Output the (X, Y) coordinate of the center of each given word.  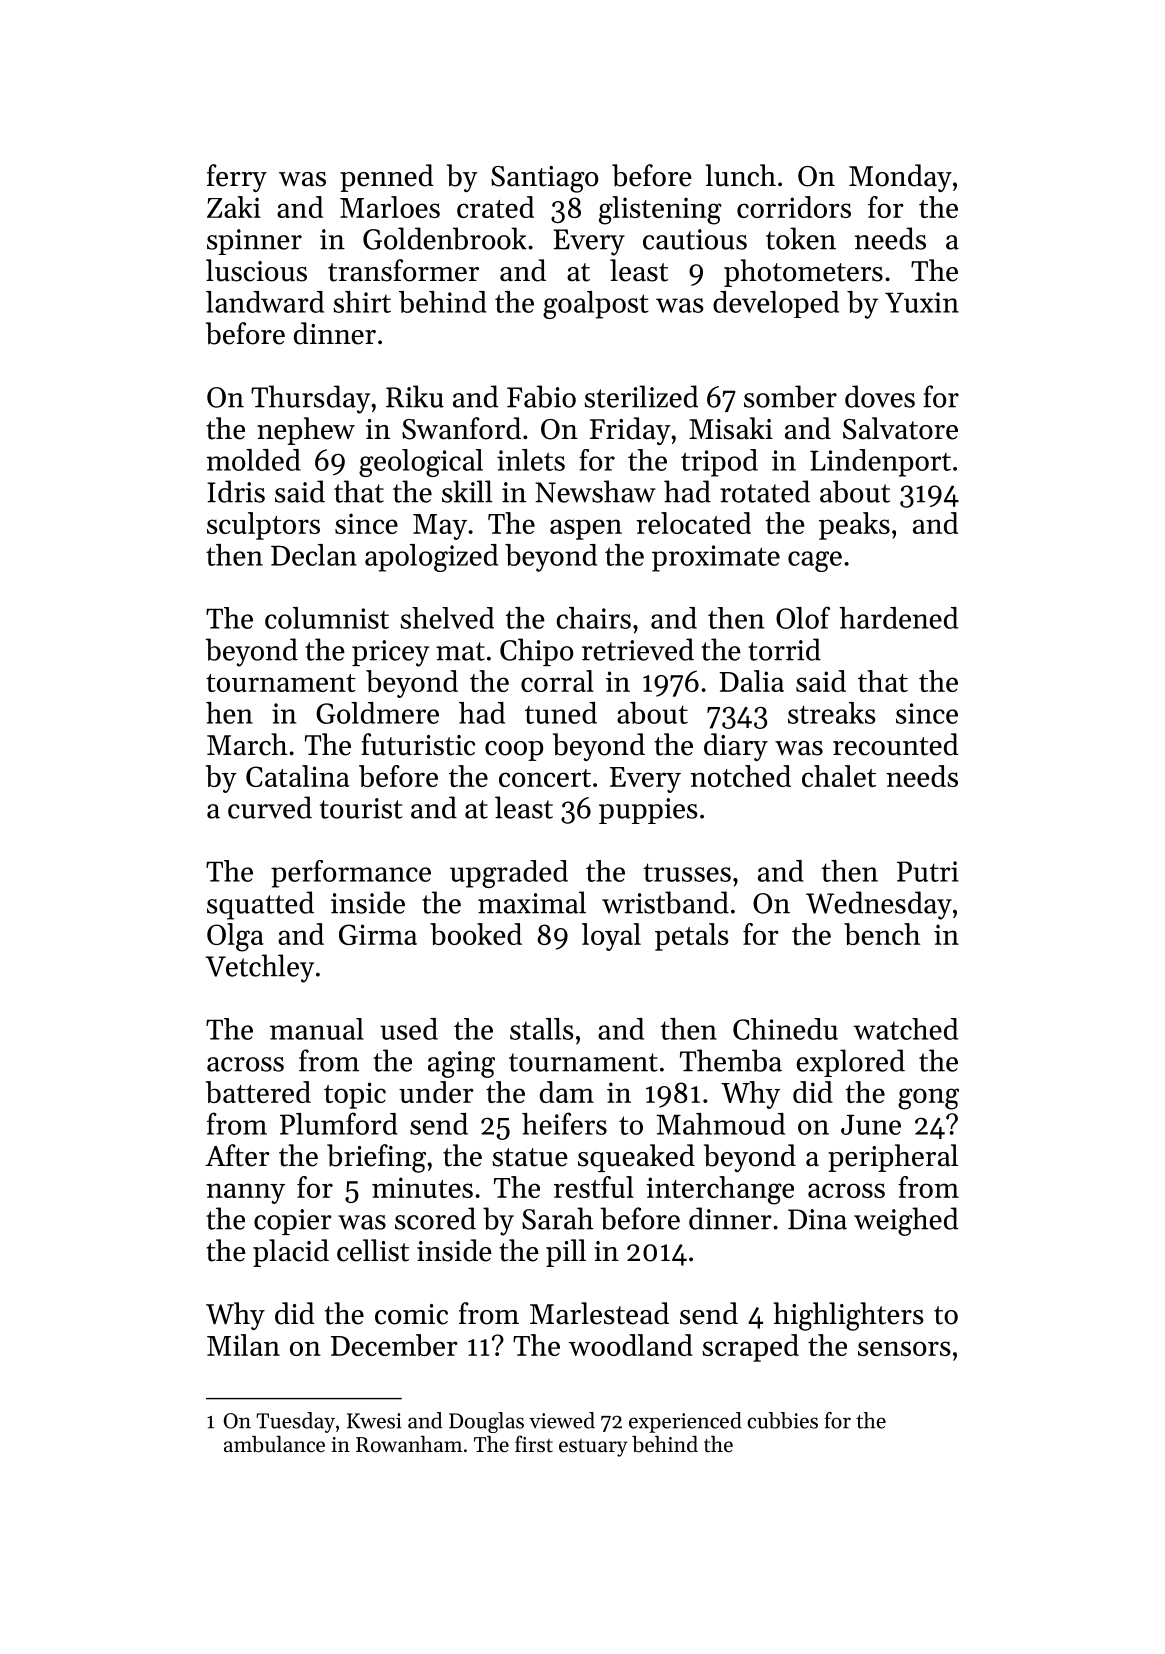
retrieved (638, 649)
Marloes (390, 207)
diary (736, 747)
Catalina (297, 776)
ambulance (274, 1444)
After (237, 1155)
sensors (904, 1348)
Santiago (544, 179)
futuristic (418, 744)
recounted (896, 744)
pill (566, 1253)
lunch (741, 175)
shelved (447, 618)
